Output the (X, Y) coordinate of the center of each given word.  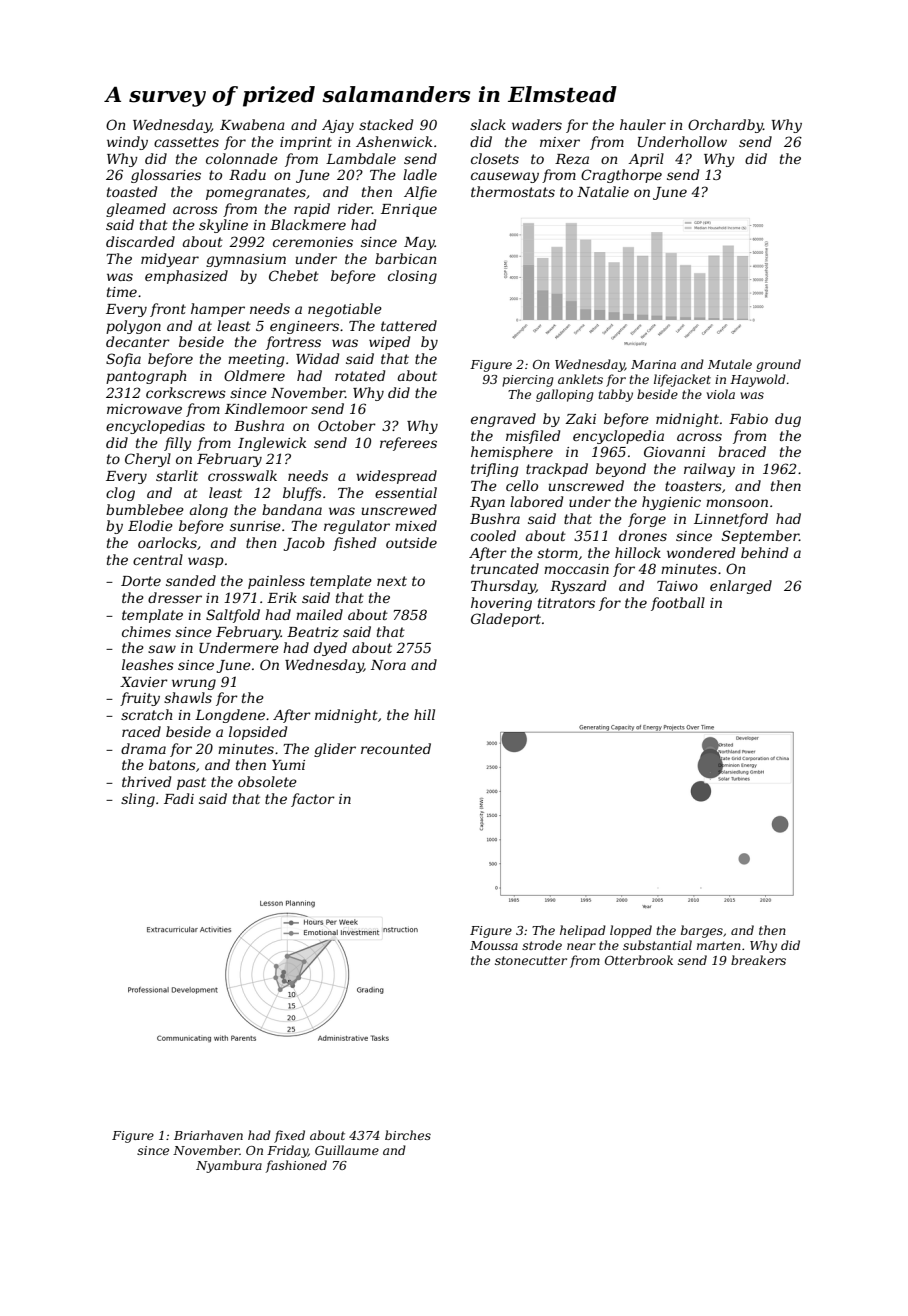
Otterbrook (639, 960)
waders (537, 124)
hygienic (671, 503)
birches (408, 1135)
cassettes (186, 142)
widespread (396, 477)
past (191, 783)
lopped (631, 931)
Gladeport (506, 620)
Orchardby (725, 126)
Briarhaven (208, 1135)
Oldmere (254, 375)
